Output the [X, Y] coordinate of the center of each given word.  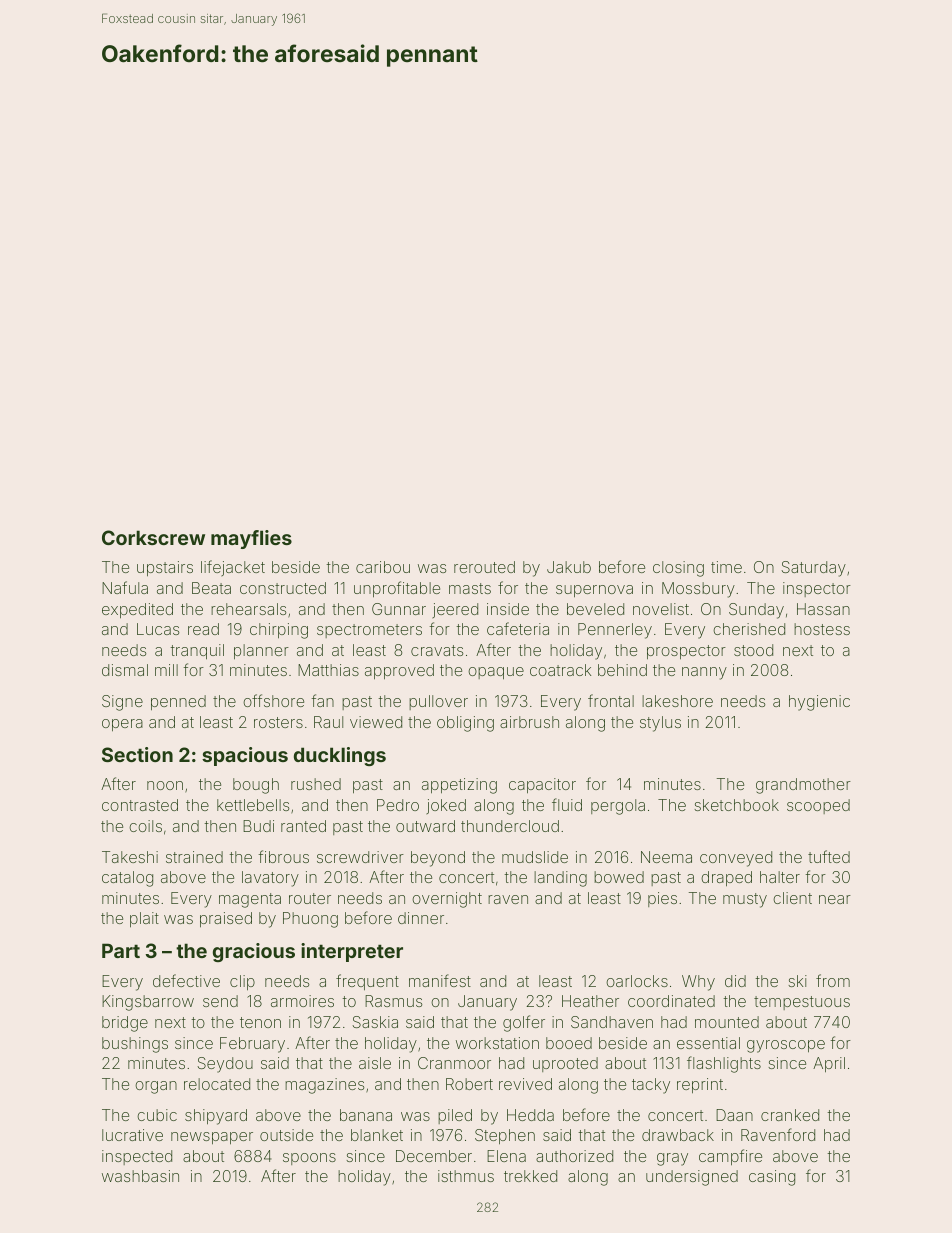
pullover [438, 702]
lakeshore [677, 701]
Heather [590, 1001]
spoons [309, 1159]
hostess [822, 629]
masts [470, 588]
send [220, 1001]
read [203, 629]
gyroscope [786, 1046]
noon [165, 785]
